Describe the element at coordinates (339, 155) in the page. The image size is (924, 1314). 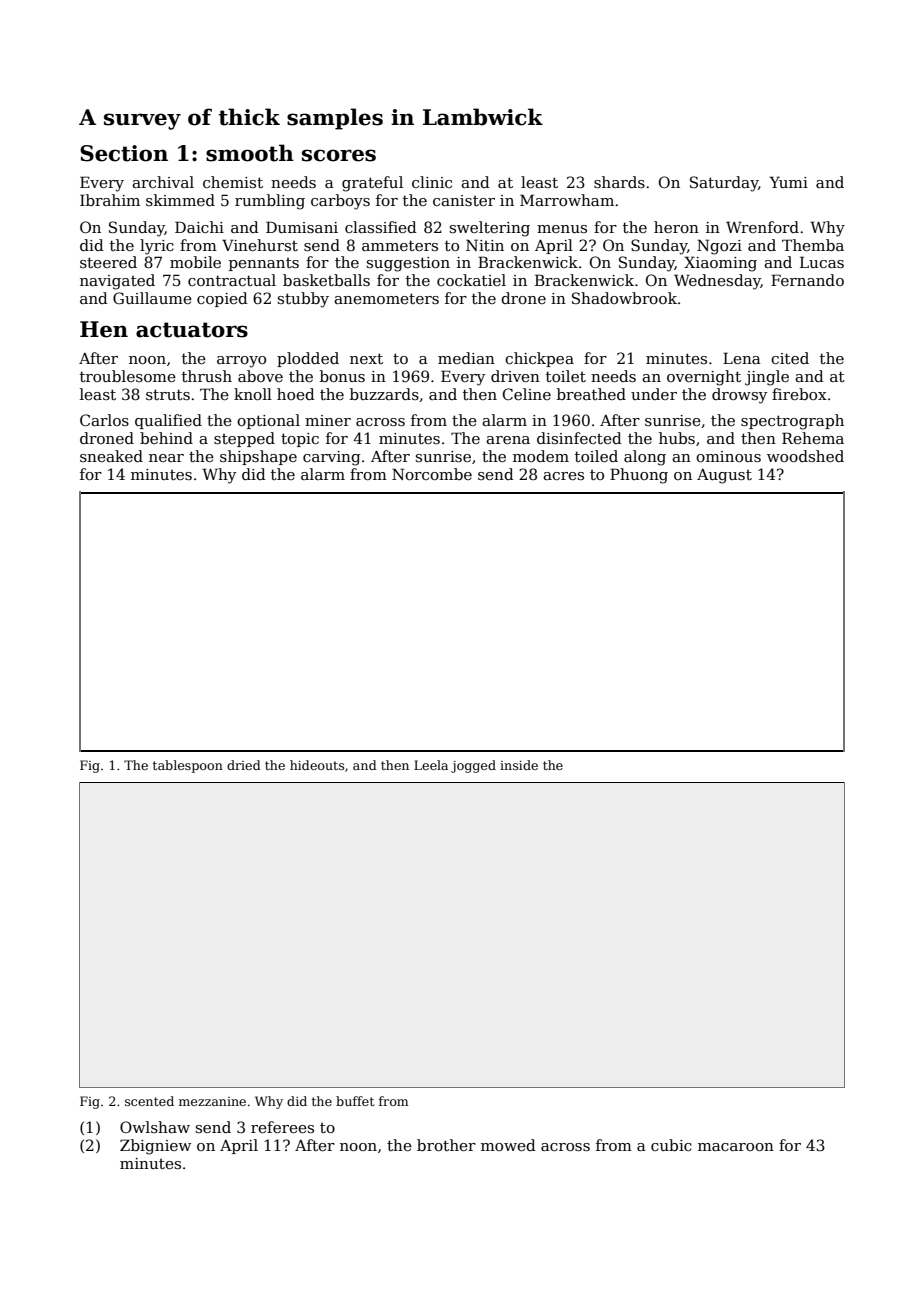
I see `scores` at that location.
